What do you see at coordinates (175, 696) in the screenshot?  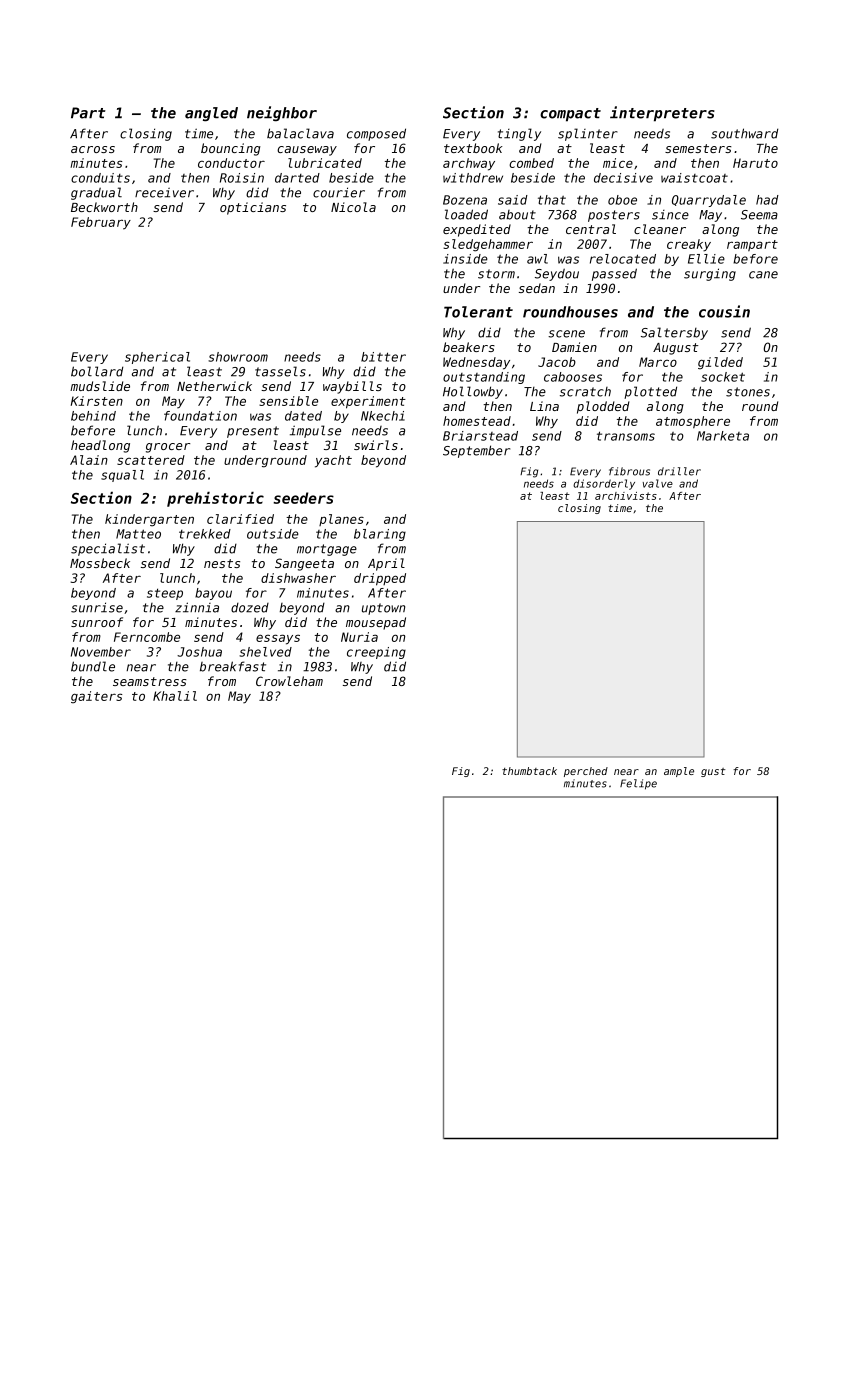 I see `Khalil` at bounding box center [175, 696].
